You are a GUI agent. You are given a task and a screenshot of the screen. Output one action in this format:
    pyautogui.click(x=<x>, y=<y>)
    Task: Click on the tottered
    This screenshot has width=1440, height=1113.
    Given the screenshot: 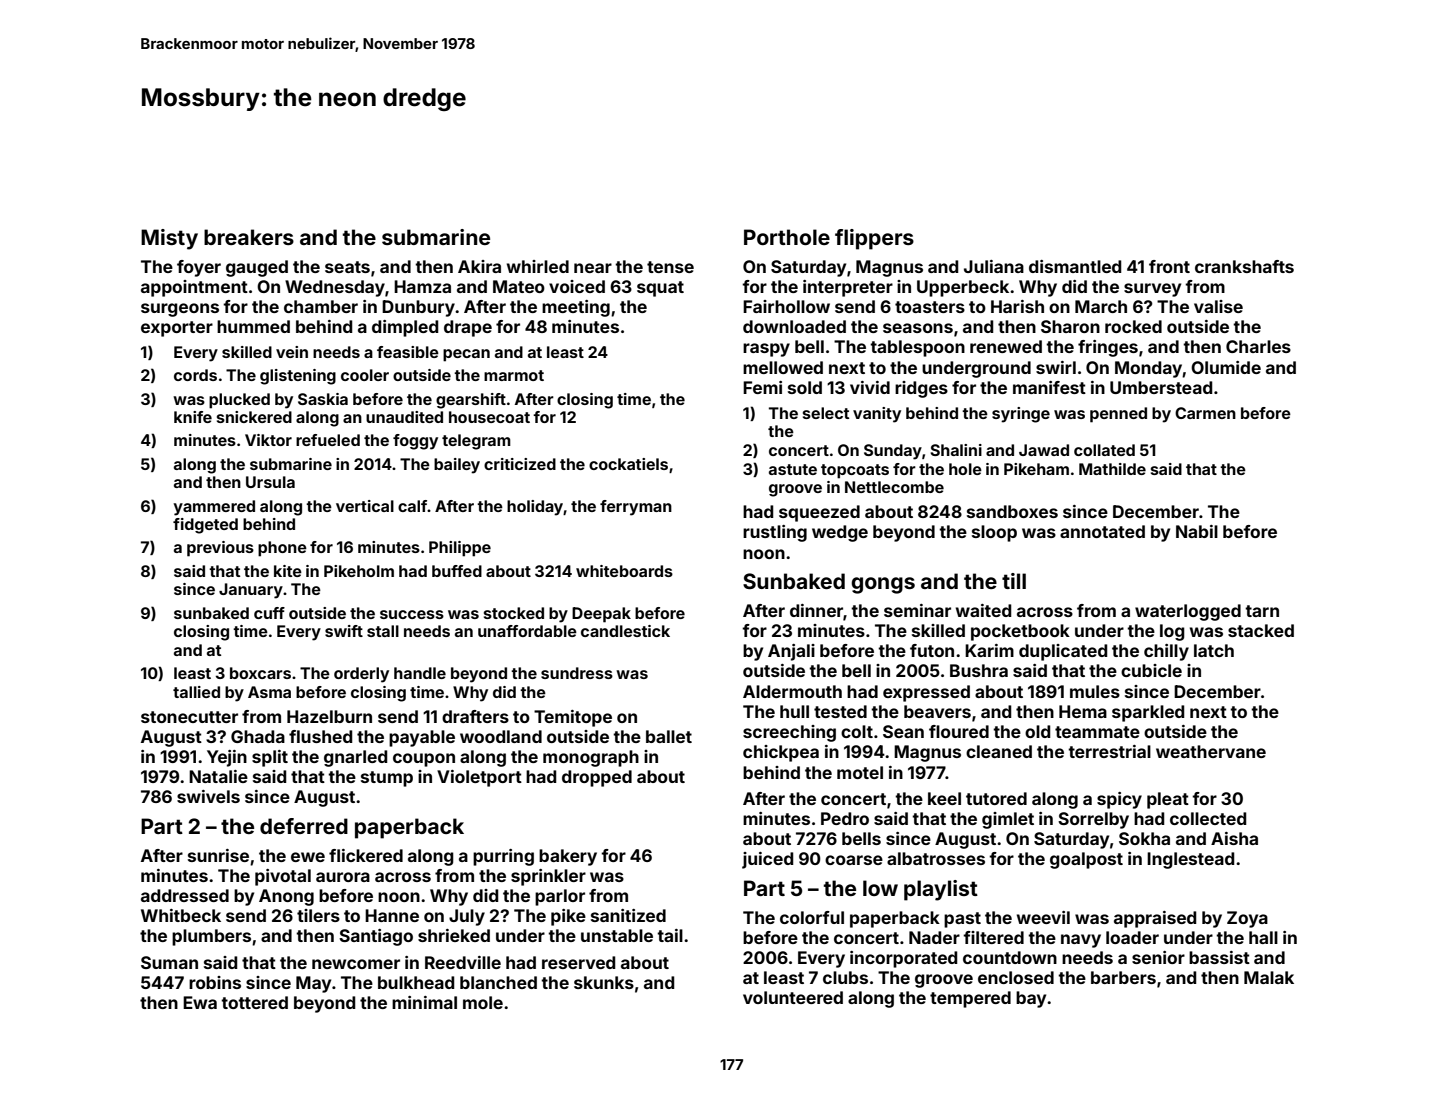 What is the action you would take?
    pyautogui.click(x=254, y=1002)
